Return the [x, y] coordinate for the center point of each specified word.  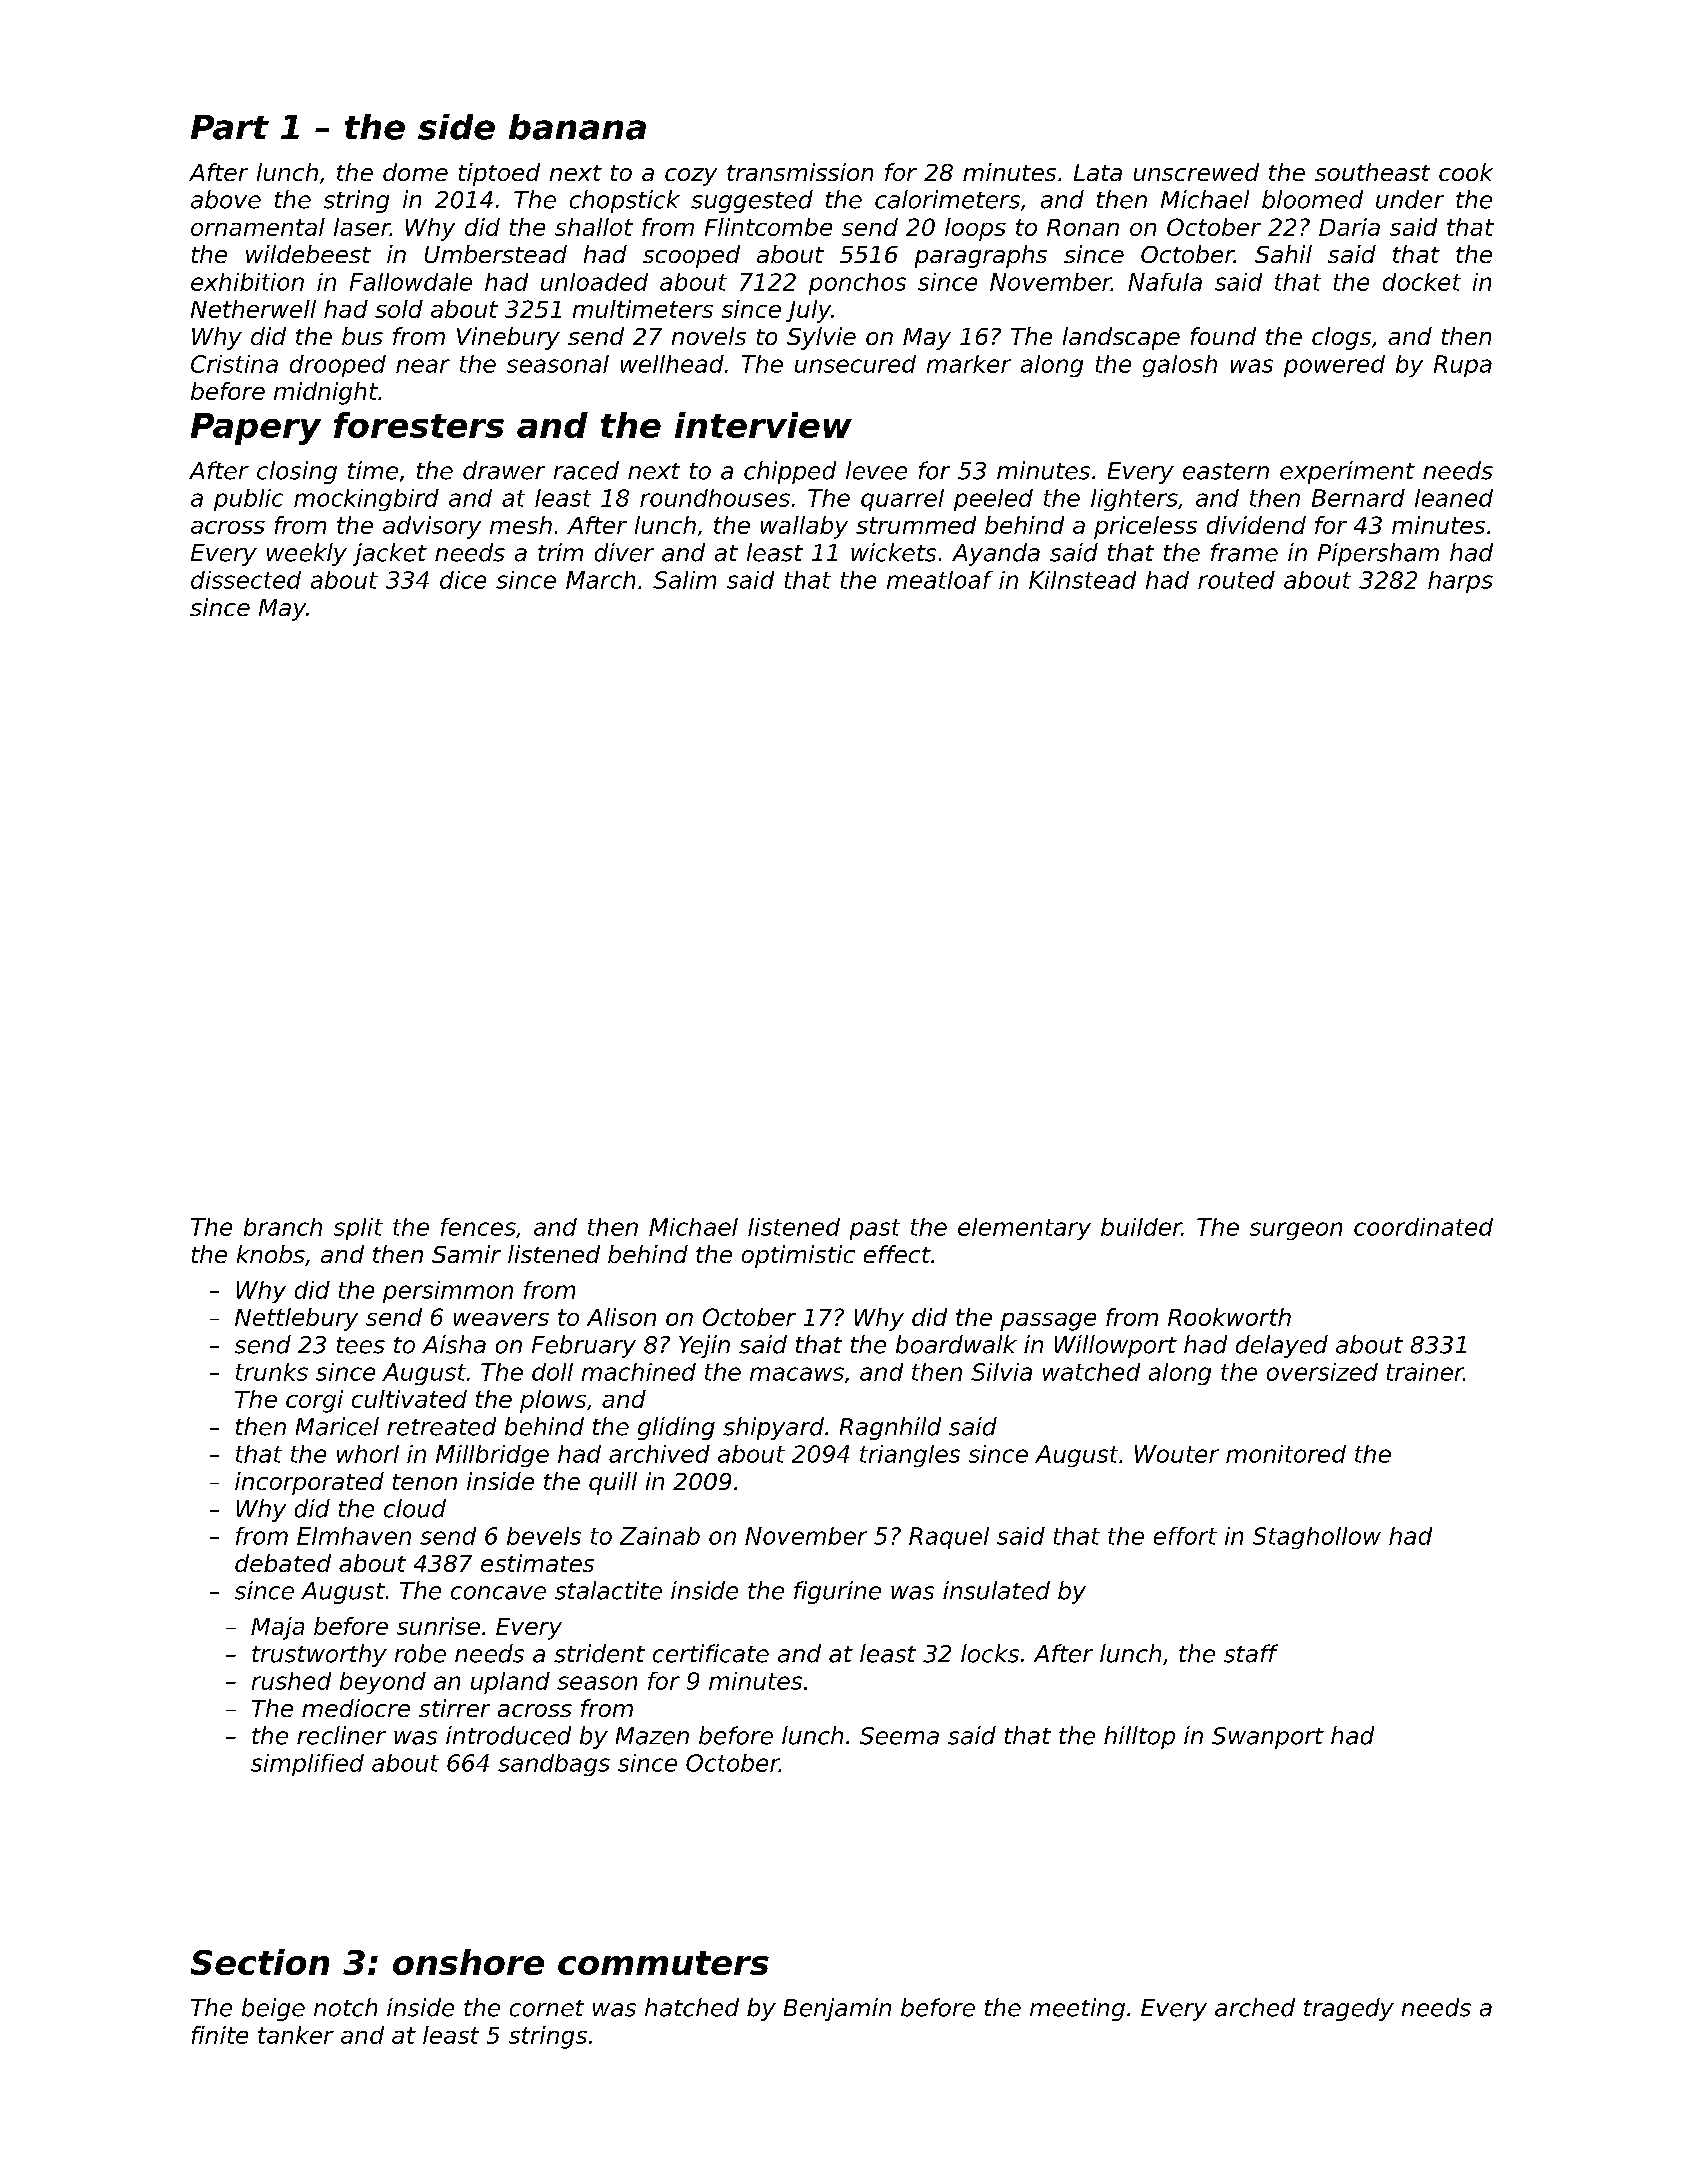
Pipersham [1378, 554]
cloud [415, 1508]
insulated [996, 1590]
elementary [1024, 1229]
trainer [1425, 1372]
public [248, 500]
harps [1460, 582]
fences [478, 1227]
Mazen [652, 1736]
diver [624, 552]
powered [1334, 366]
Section [260, 1962]
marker [969, 364]
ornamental [258, 227]
